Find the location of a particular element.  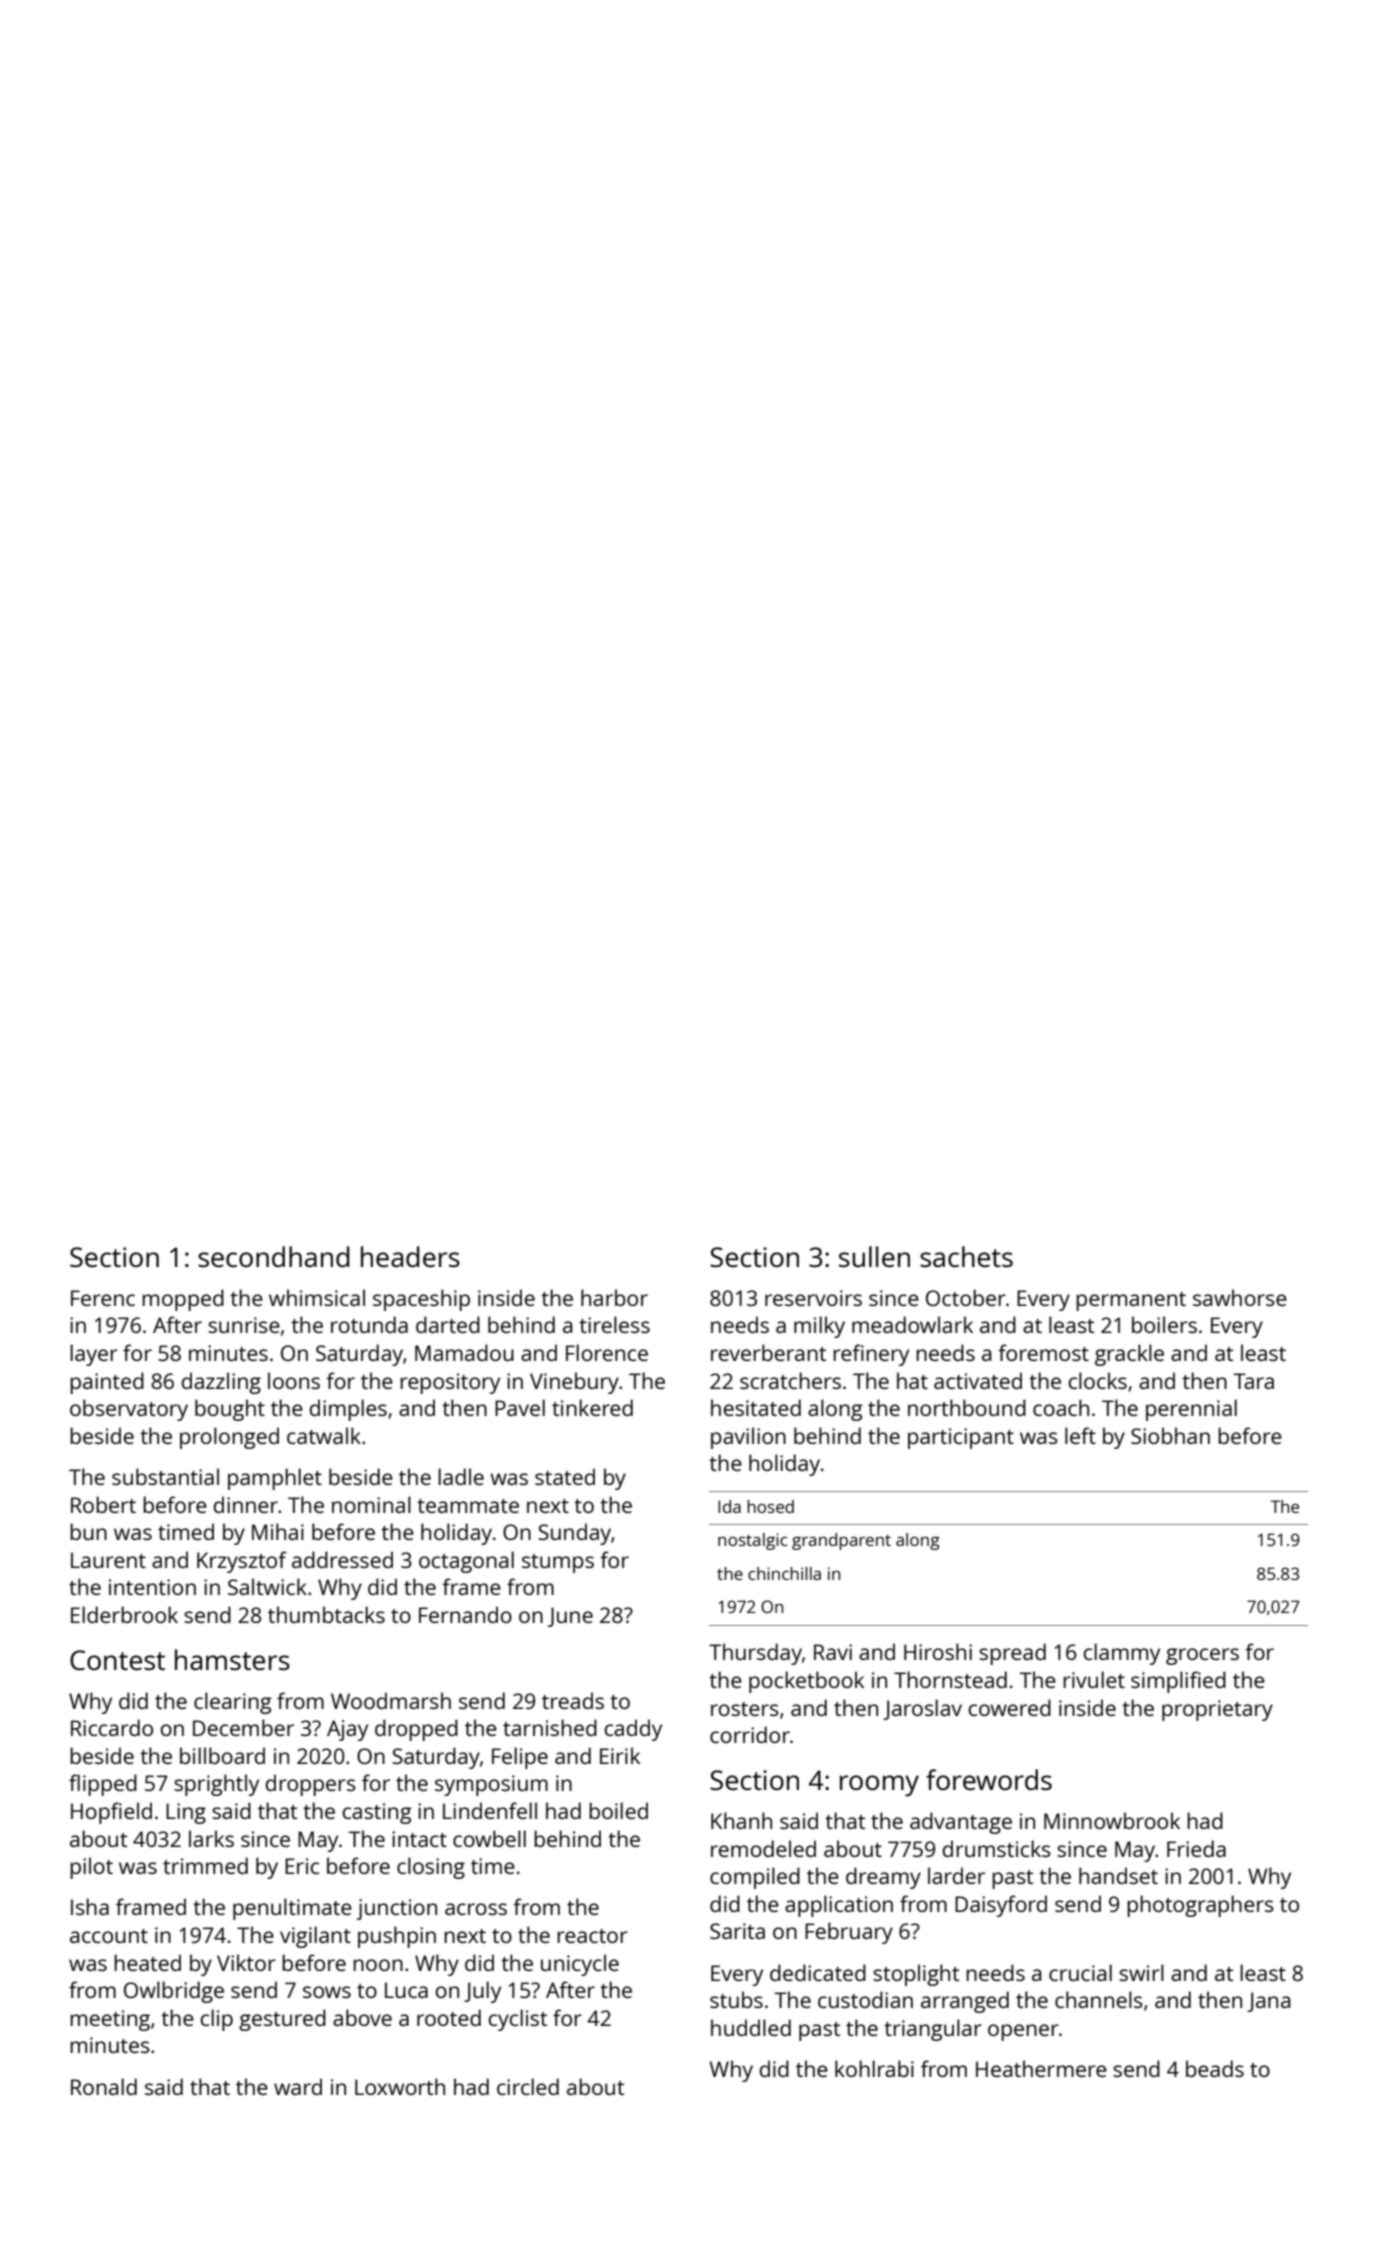

stated is located at coordinates (565, 1476).
